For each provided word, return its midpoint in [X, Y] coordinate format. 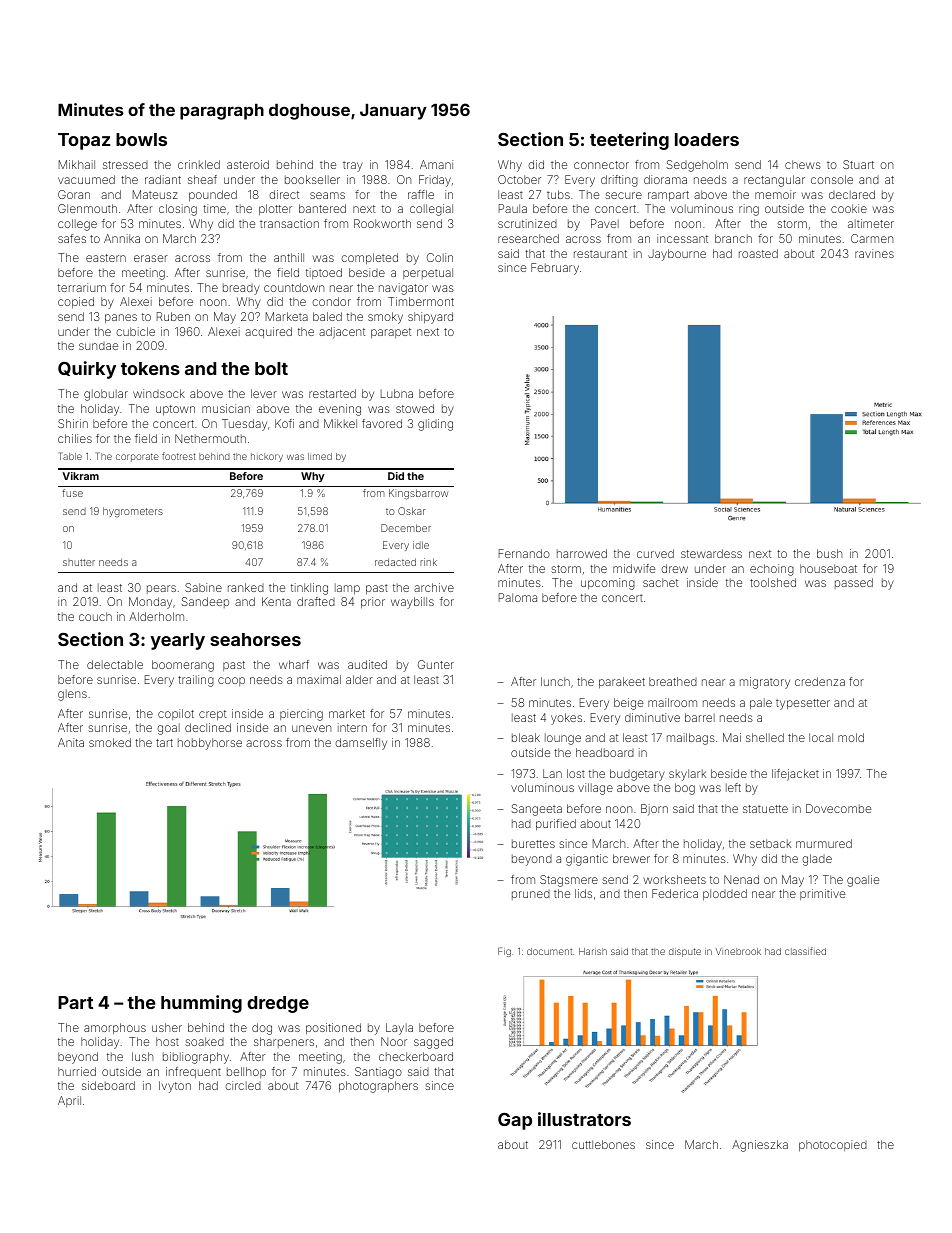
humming [201, 1004]
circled [243, 1085]
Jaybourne [677, 255]
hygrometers [133, 512]
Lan [552, 773]
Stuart [858, 164]
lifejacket [795, 775]
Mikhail [77, 164]
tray [353, 166]
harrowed [582, 553]
